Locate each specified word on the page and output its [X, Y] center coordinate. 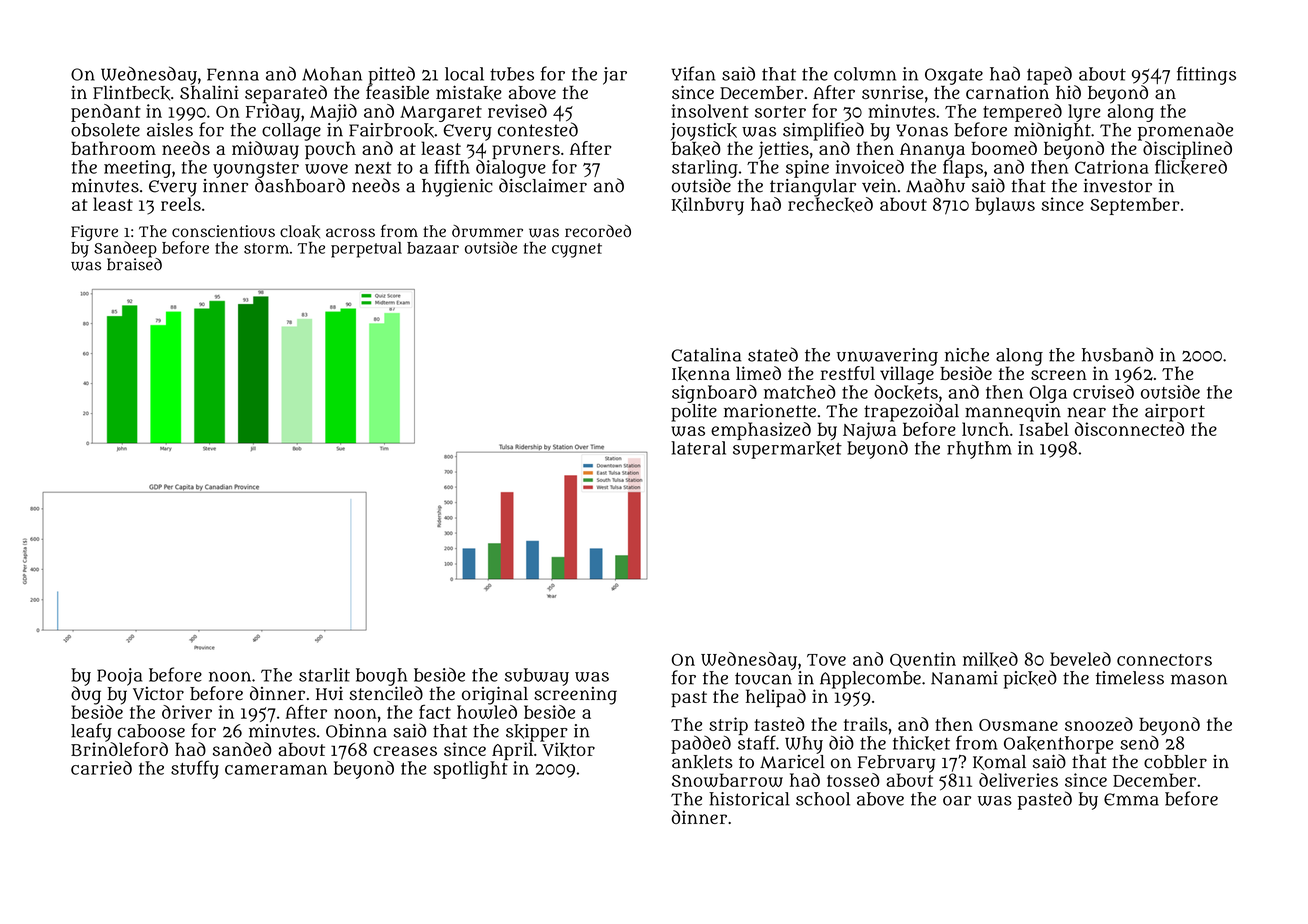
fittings [1206, 75]
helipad [776, 698]
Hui [329, 693]
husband [1117, 354]
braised [134, 264]
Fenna [233, 74]
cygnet [577, 250]
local [464, 74]
